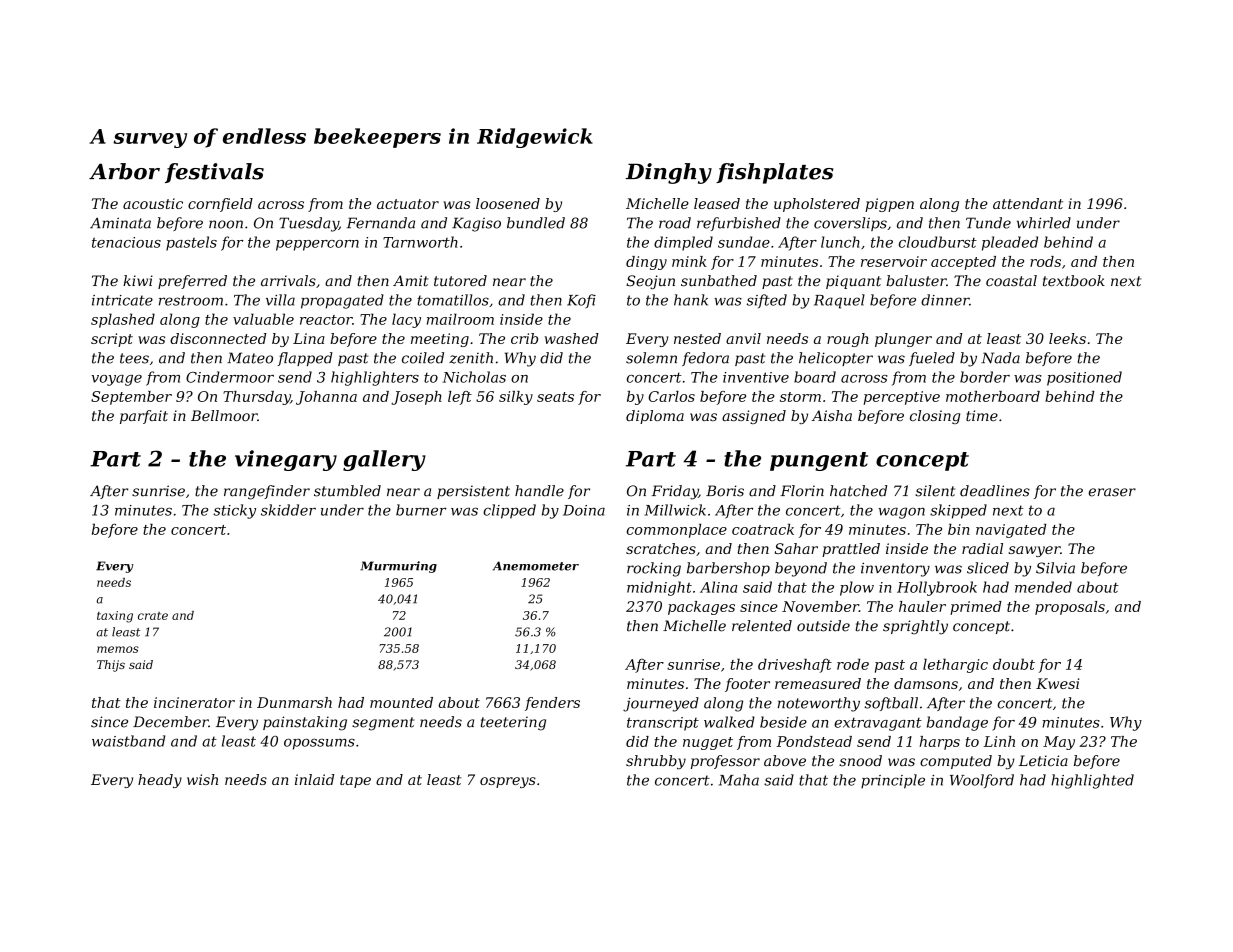 The image size is (1233, 952). Describe the element at coordinates (234, 511) in the image. I see `sticky` at that location.
